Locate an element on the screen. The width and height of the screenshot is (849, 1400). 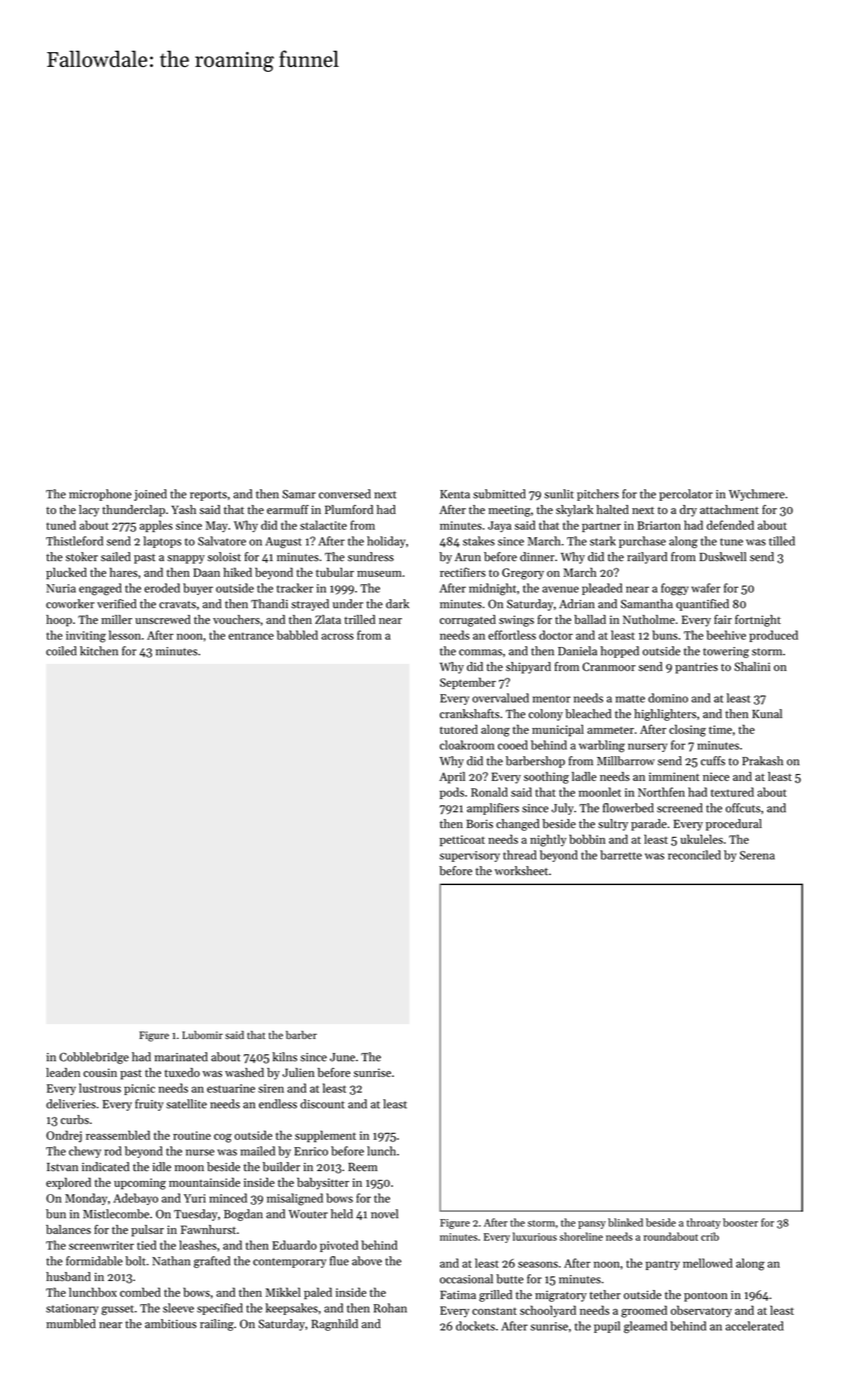
apples is located at coordinates (156, 526).
